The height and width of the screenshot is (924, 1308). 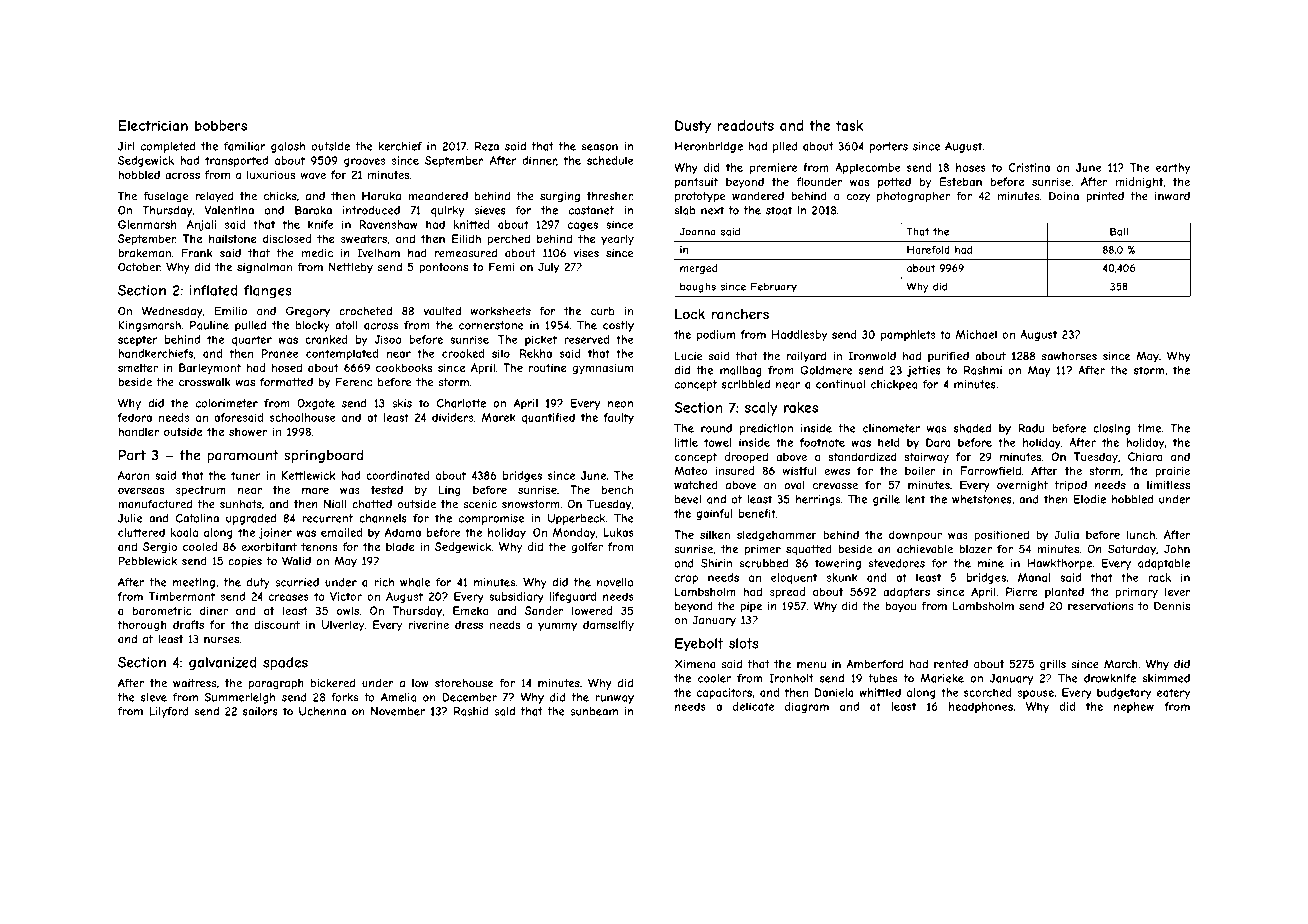 What do you see at coordinates (223, 663) in the screenshot?
I see `galvanized` at bounding box center [223, 663].
